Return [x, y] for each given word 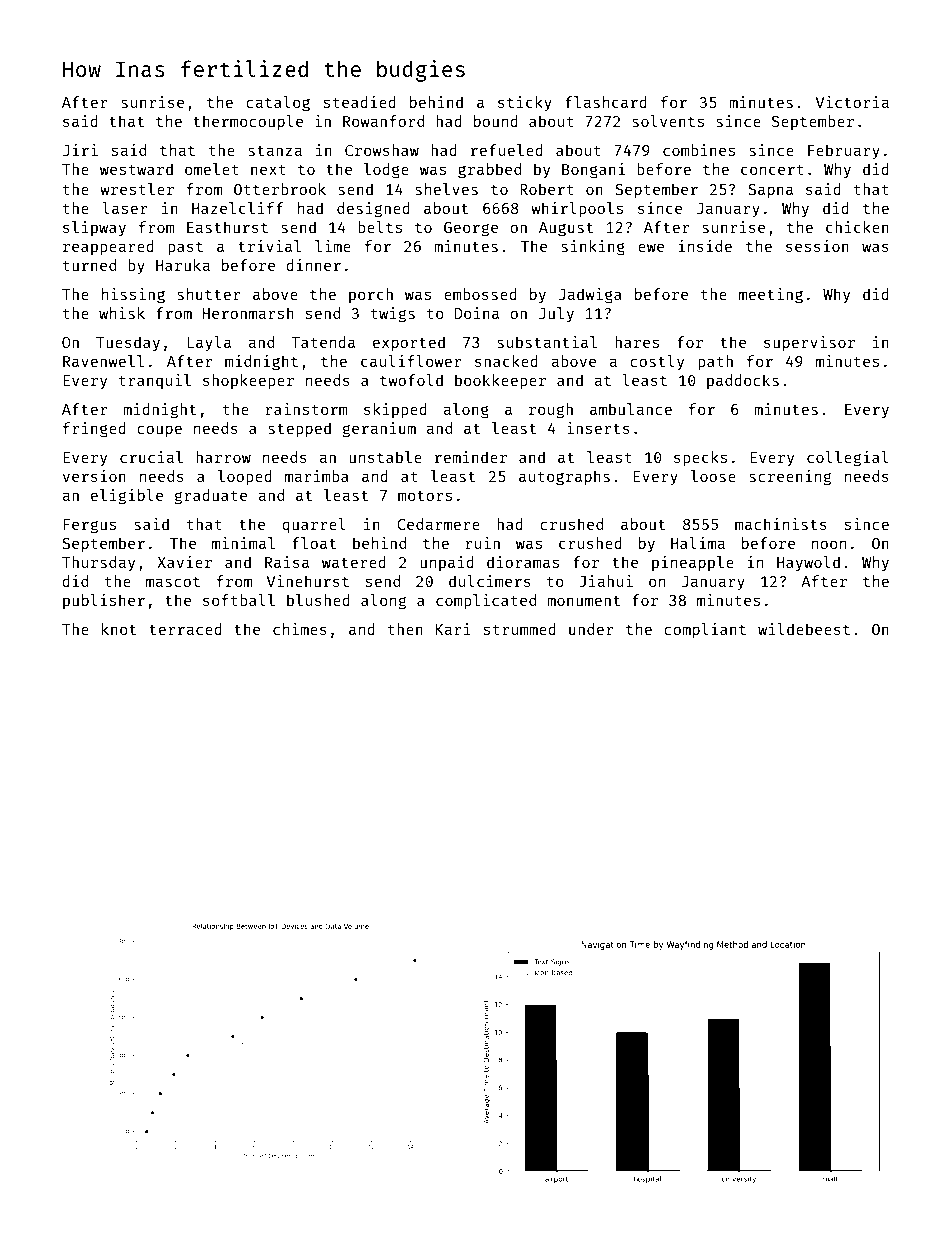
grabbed [489, 171]
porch [371, 295]
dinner [313, 265]
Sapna [770, 191]
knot [119, 629]
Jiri [80, 150]
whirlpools [577, 209]
